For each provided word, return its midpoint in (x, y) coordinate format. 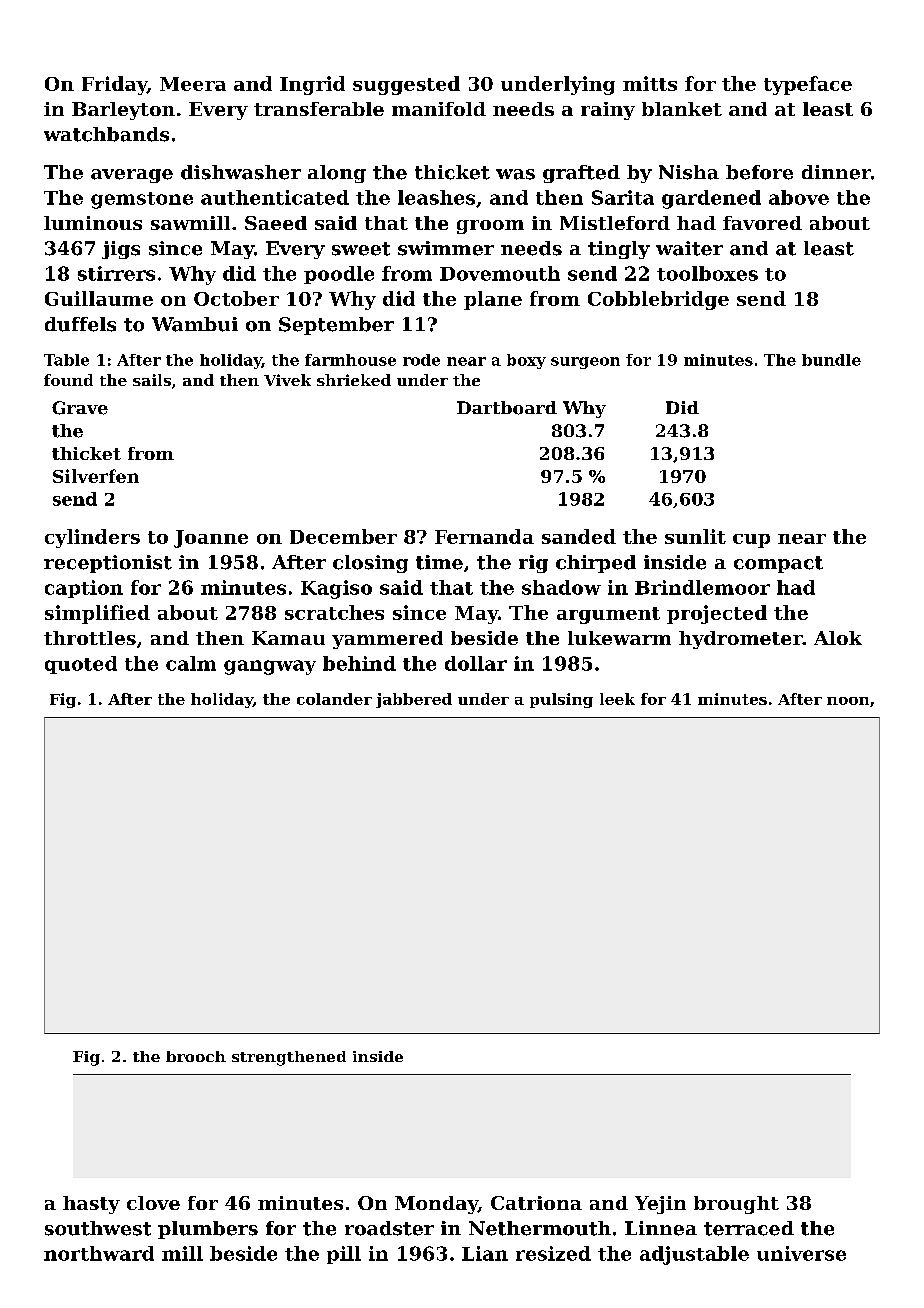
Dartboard (507, 408)
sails (152, 380)
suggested (406, 85)
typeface (808, 85)
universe (801, 1253)
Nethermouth (540, 1228)
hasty (91, 1205)
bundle (831, 360)
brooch (196, 1056)
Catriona (536, 1203)
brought (736, 1205)
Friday (114, 85)
